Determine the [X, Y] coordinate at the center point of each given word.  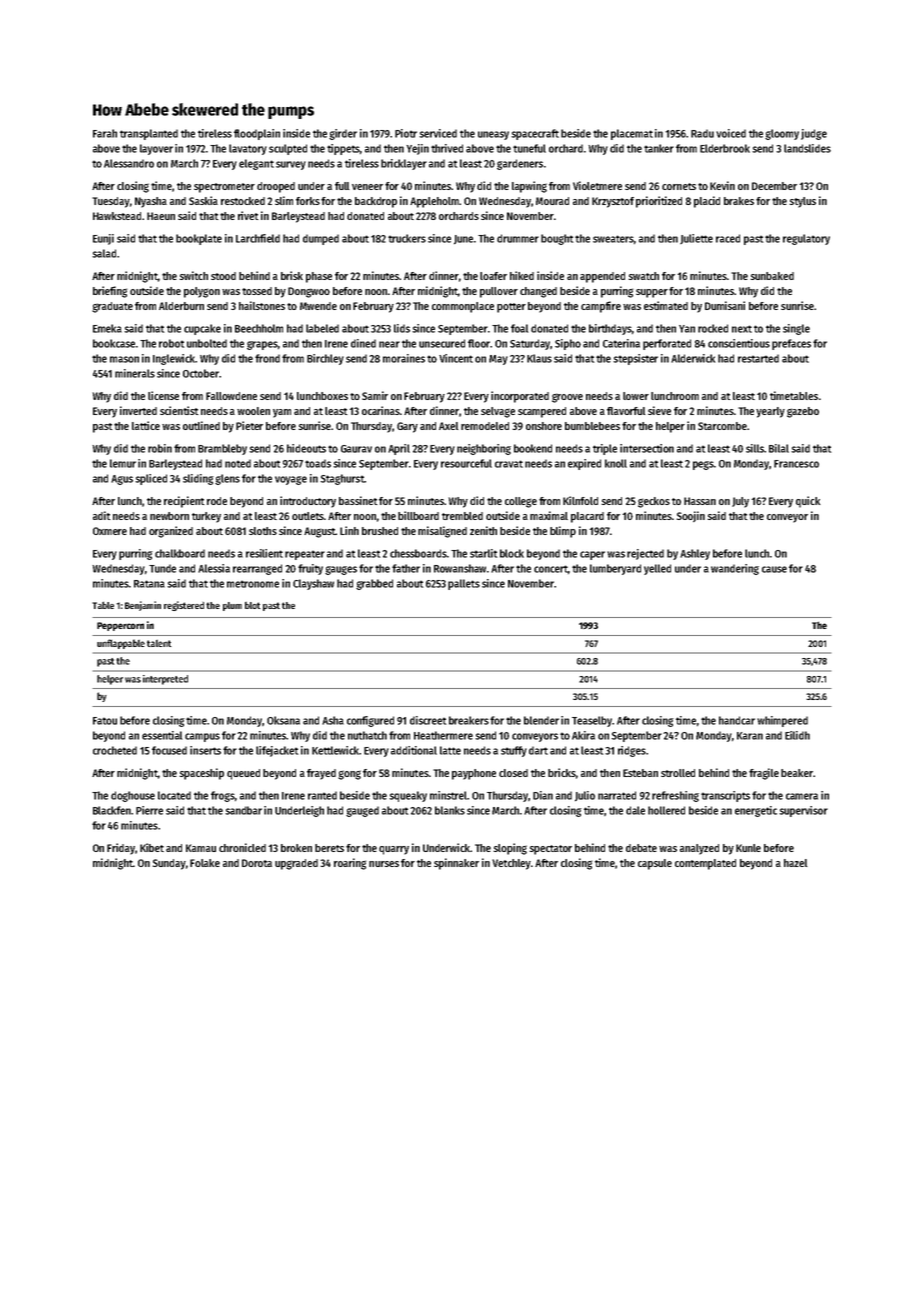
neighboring [484, 449]
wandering [735, 569]
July [740, 502]
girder [343, 134]
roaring [350, 864]
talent [159, 643]
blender [541, 720]
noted [238, 463]
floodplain [257, 134]
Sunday [169, 864]
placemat [632, 134]
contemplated [705, 864]
